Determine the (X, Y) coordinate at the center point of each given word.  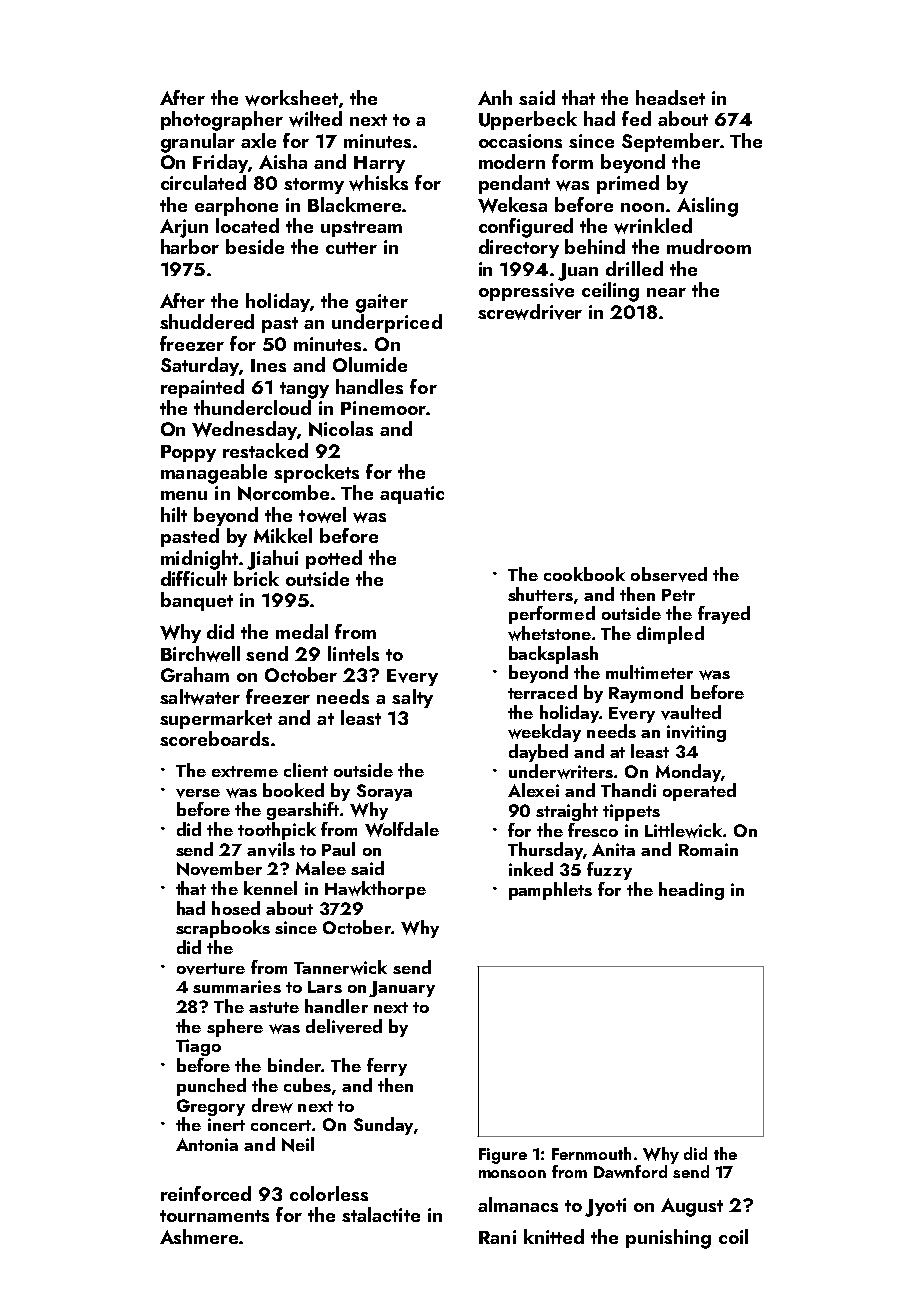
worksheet (291, 98)
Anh (495, 97)
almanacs (518, 1204)
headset (670, 97)
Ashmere (199, 1236)
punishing (668, 1239)
